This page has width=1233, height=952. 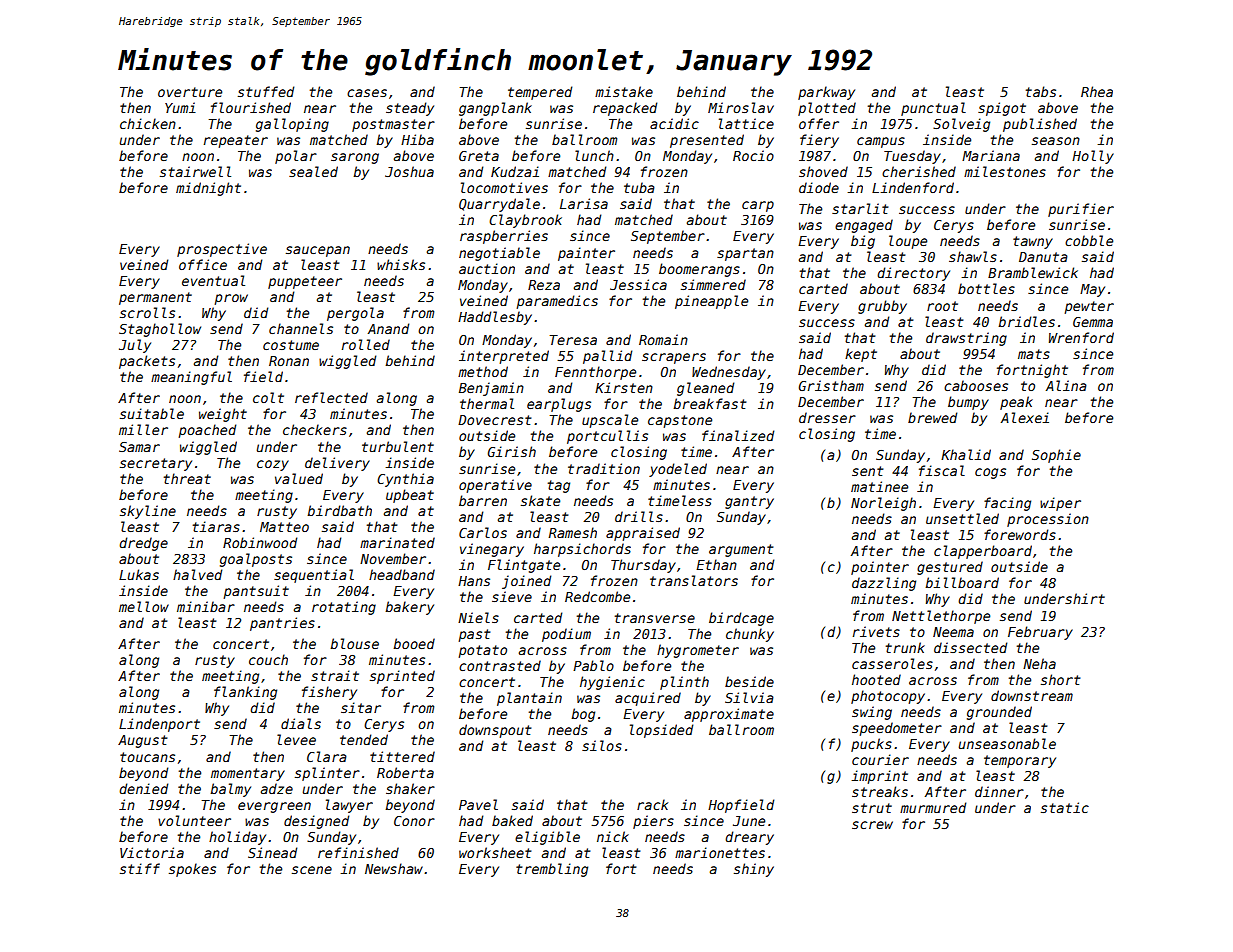 What do you see at coordinates (208, 189) in the page?
I see `midnight` at bounding box center [208, 189].
